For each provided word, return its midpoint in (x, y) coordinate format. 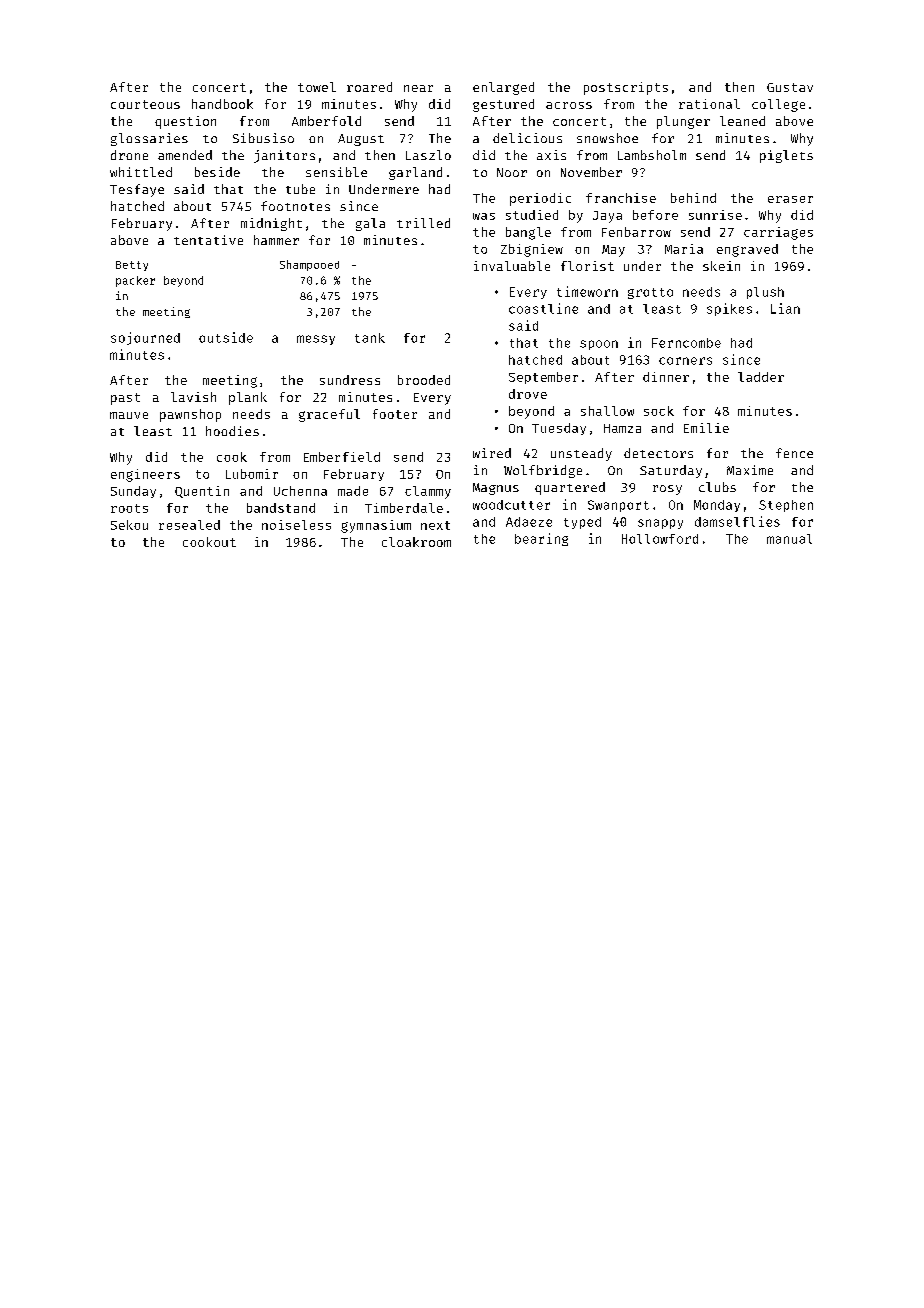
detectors (658, 453)
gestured (503, 105)
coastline (543, 308)
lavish (193, 397)
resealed (189, 525)
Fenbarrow (636, 232)
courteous (145, 104)
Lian (785, 308)
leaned (742, 121)
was (484, 216)
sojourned (145, 338)
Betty (132, 266)
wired (492, 453)
